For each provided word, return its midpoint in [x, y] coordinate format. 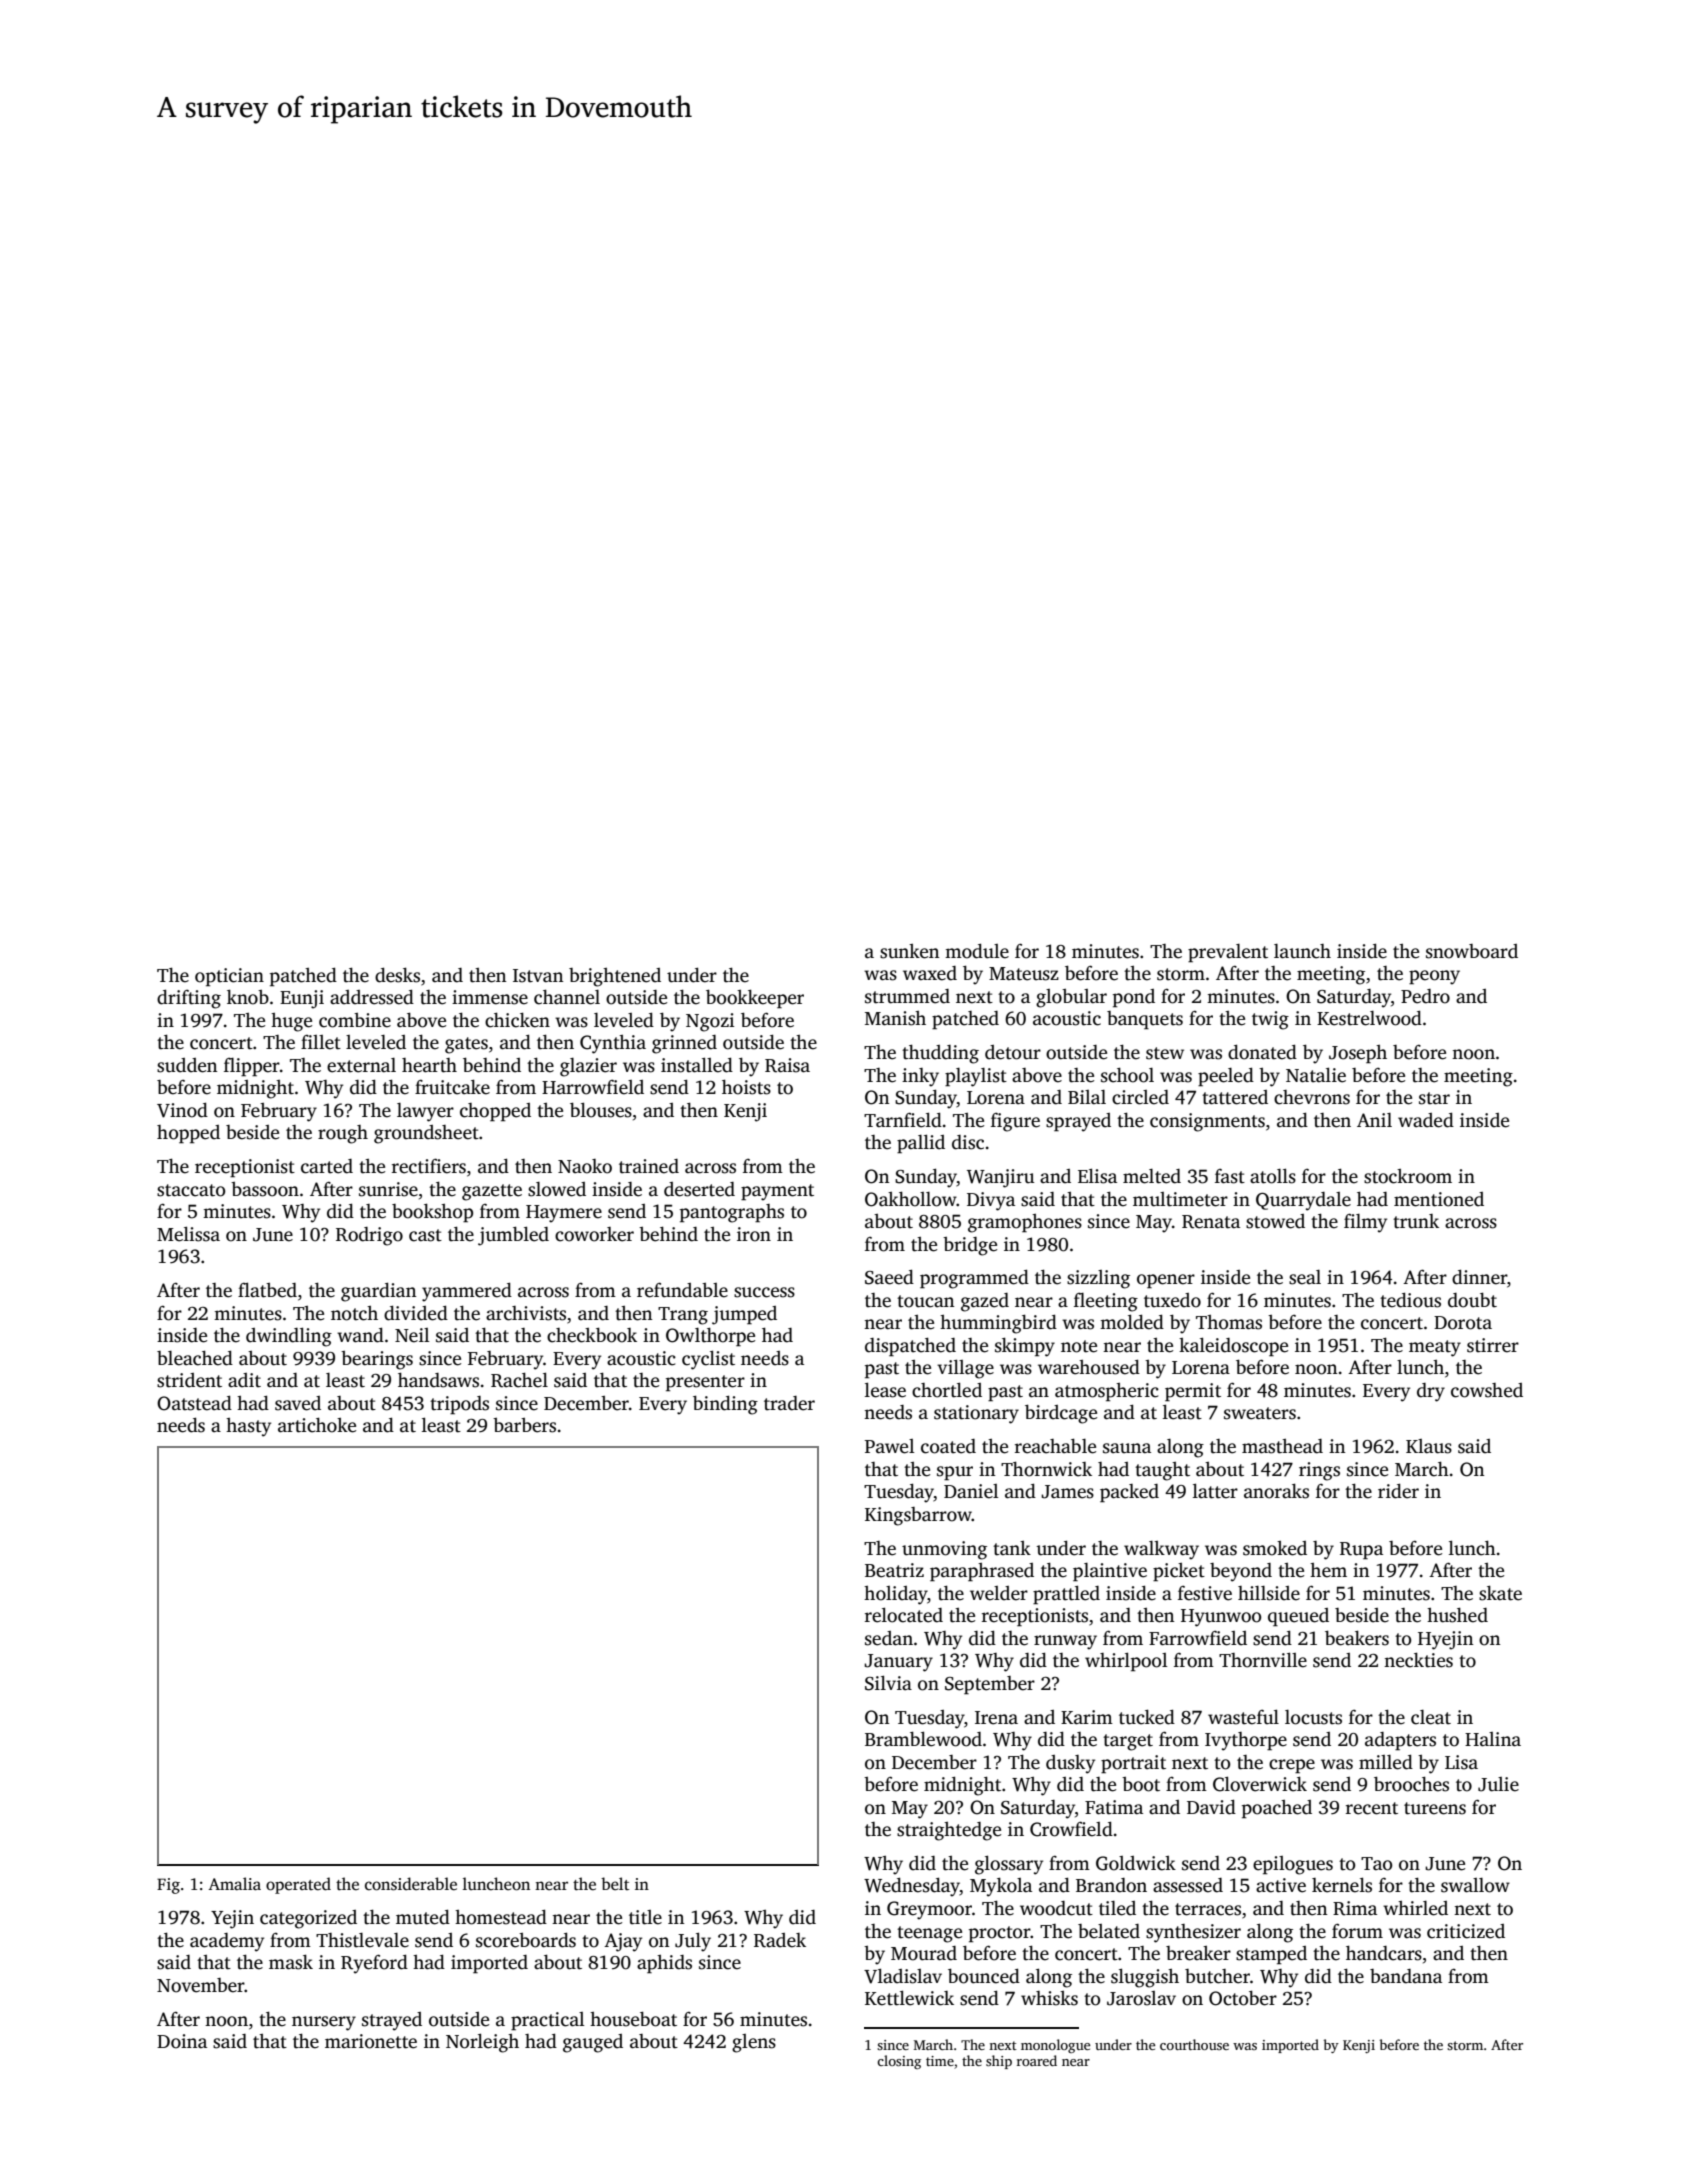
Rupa [1361, 1551]
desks [397, 975]
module [977, 951]
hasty [248, 1427]
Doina [182, 2041]
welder [999, 1593]
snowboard [1472, 951]
